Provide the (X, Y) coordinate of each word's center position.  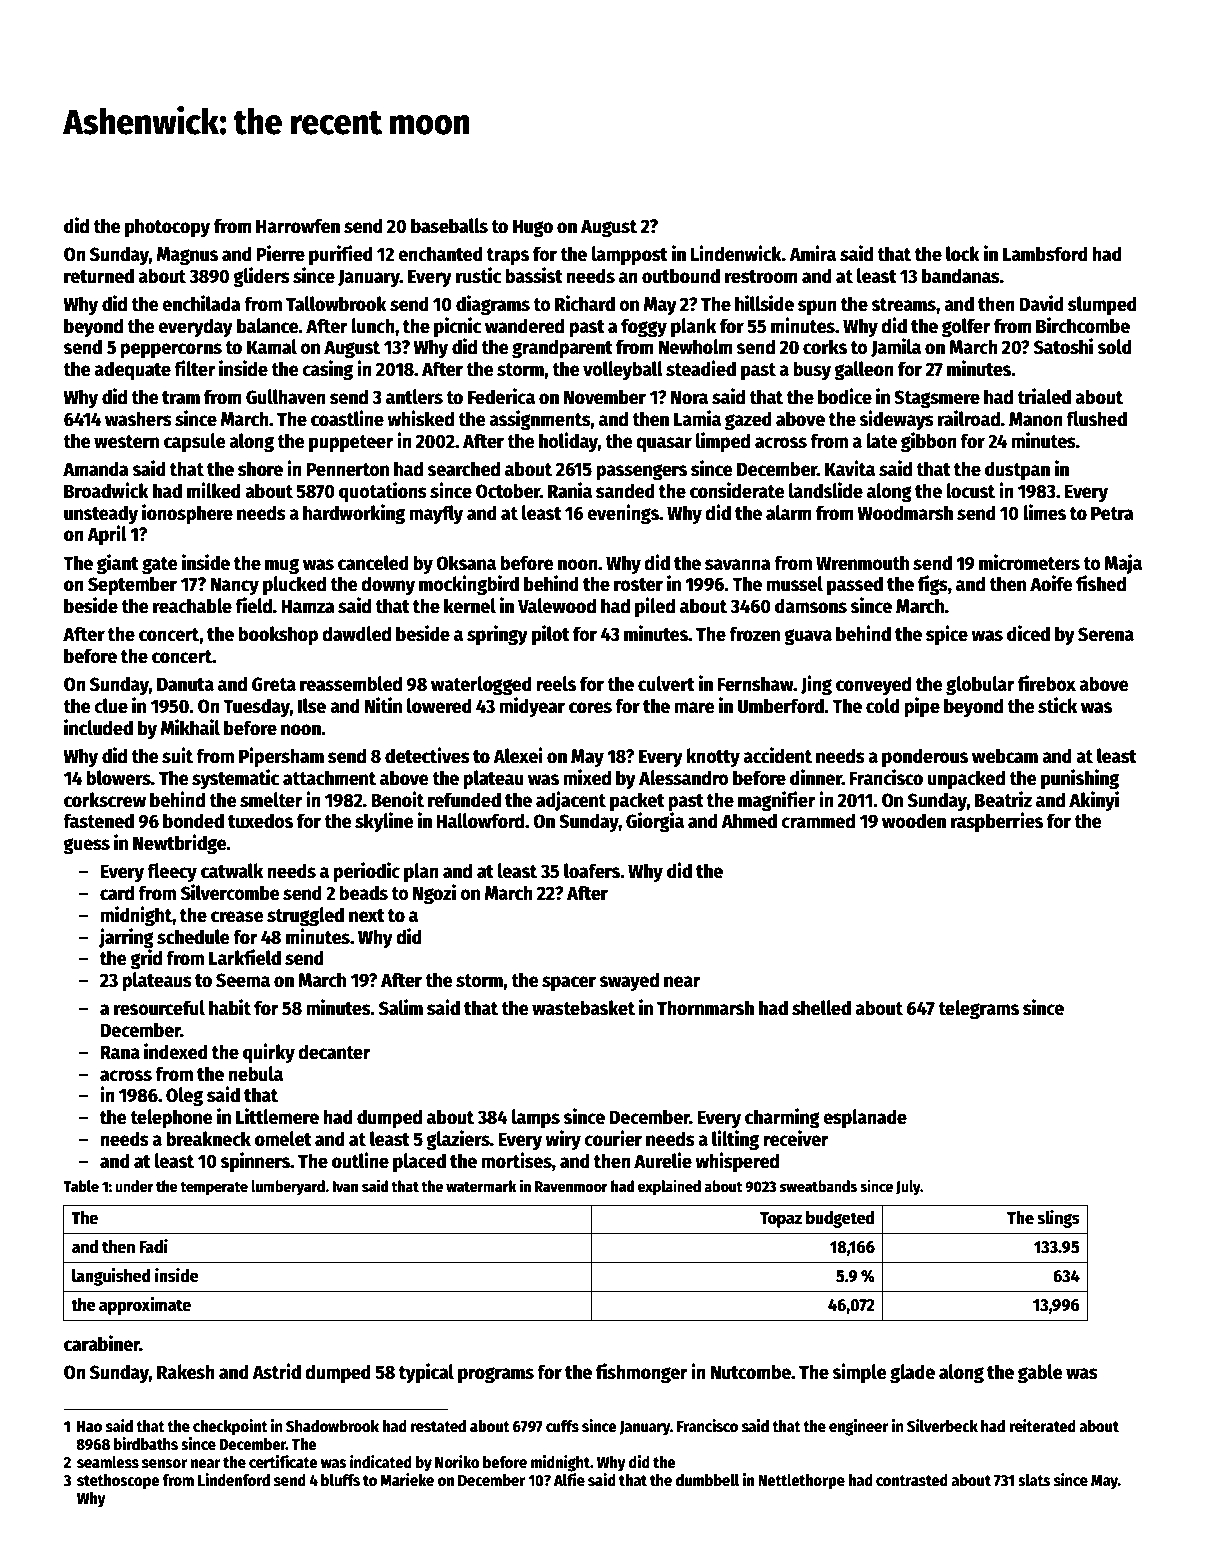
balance (268, 326)
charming (782, 1118)
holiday (568, 442)
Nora (689, 397)
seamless (108, 1462)
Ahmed (749, 821)
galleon (864, 370)
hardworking (354, 514)
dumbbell (707, 1480)
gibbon (929, 442)
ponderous (925, 757)
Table (81, 1186)
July (908, 1188)
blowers (118, 778)
